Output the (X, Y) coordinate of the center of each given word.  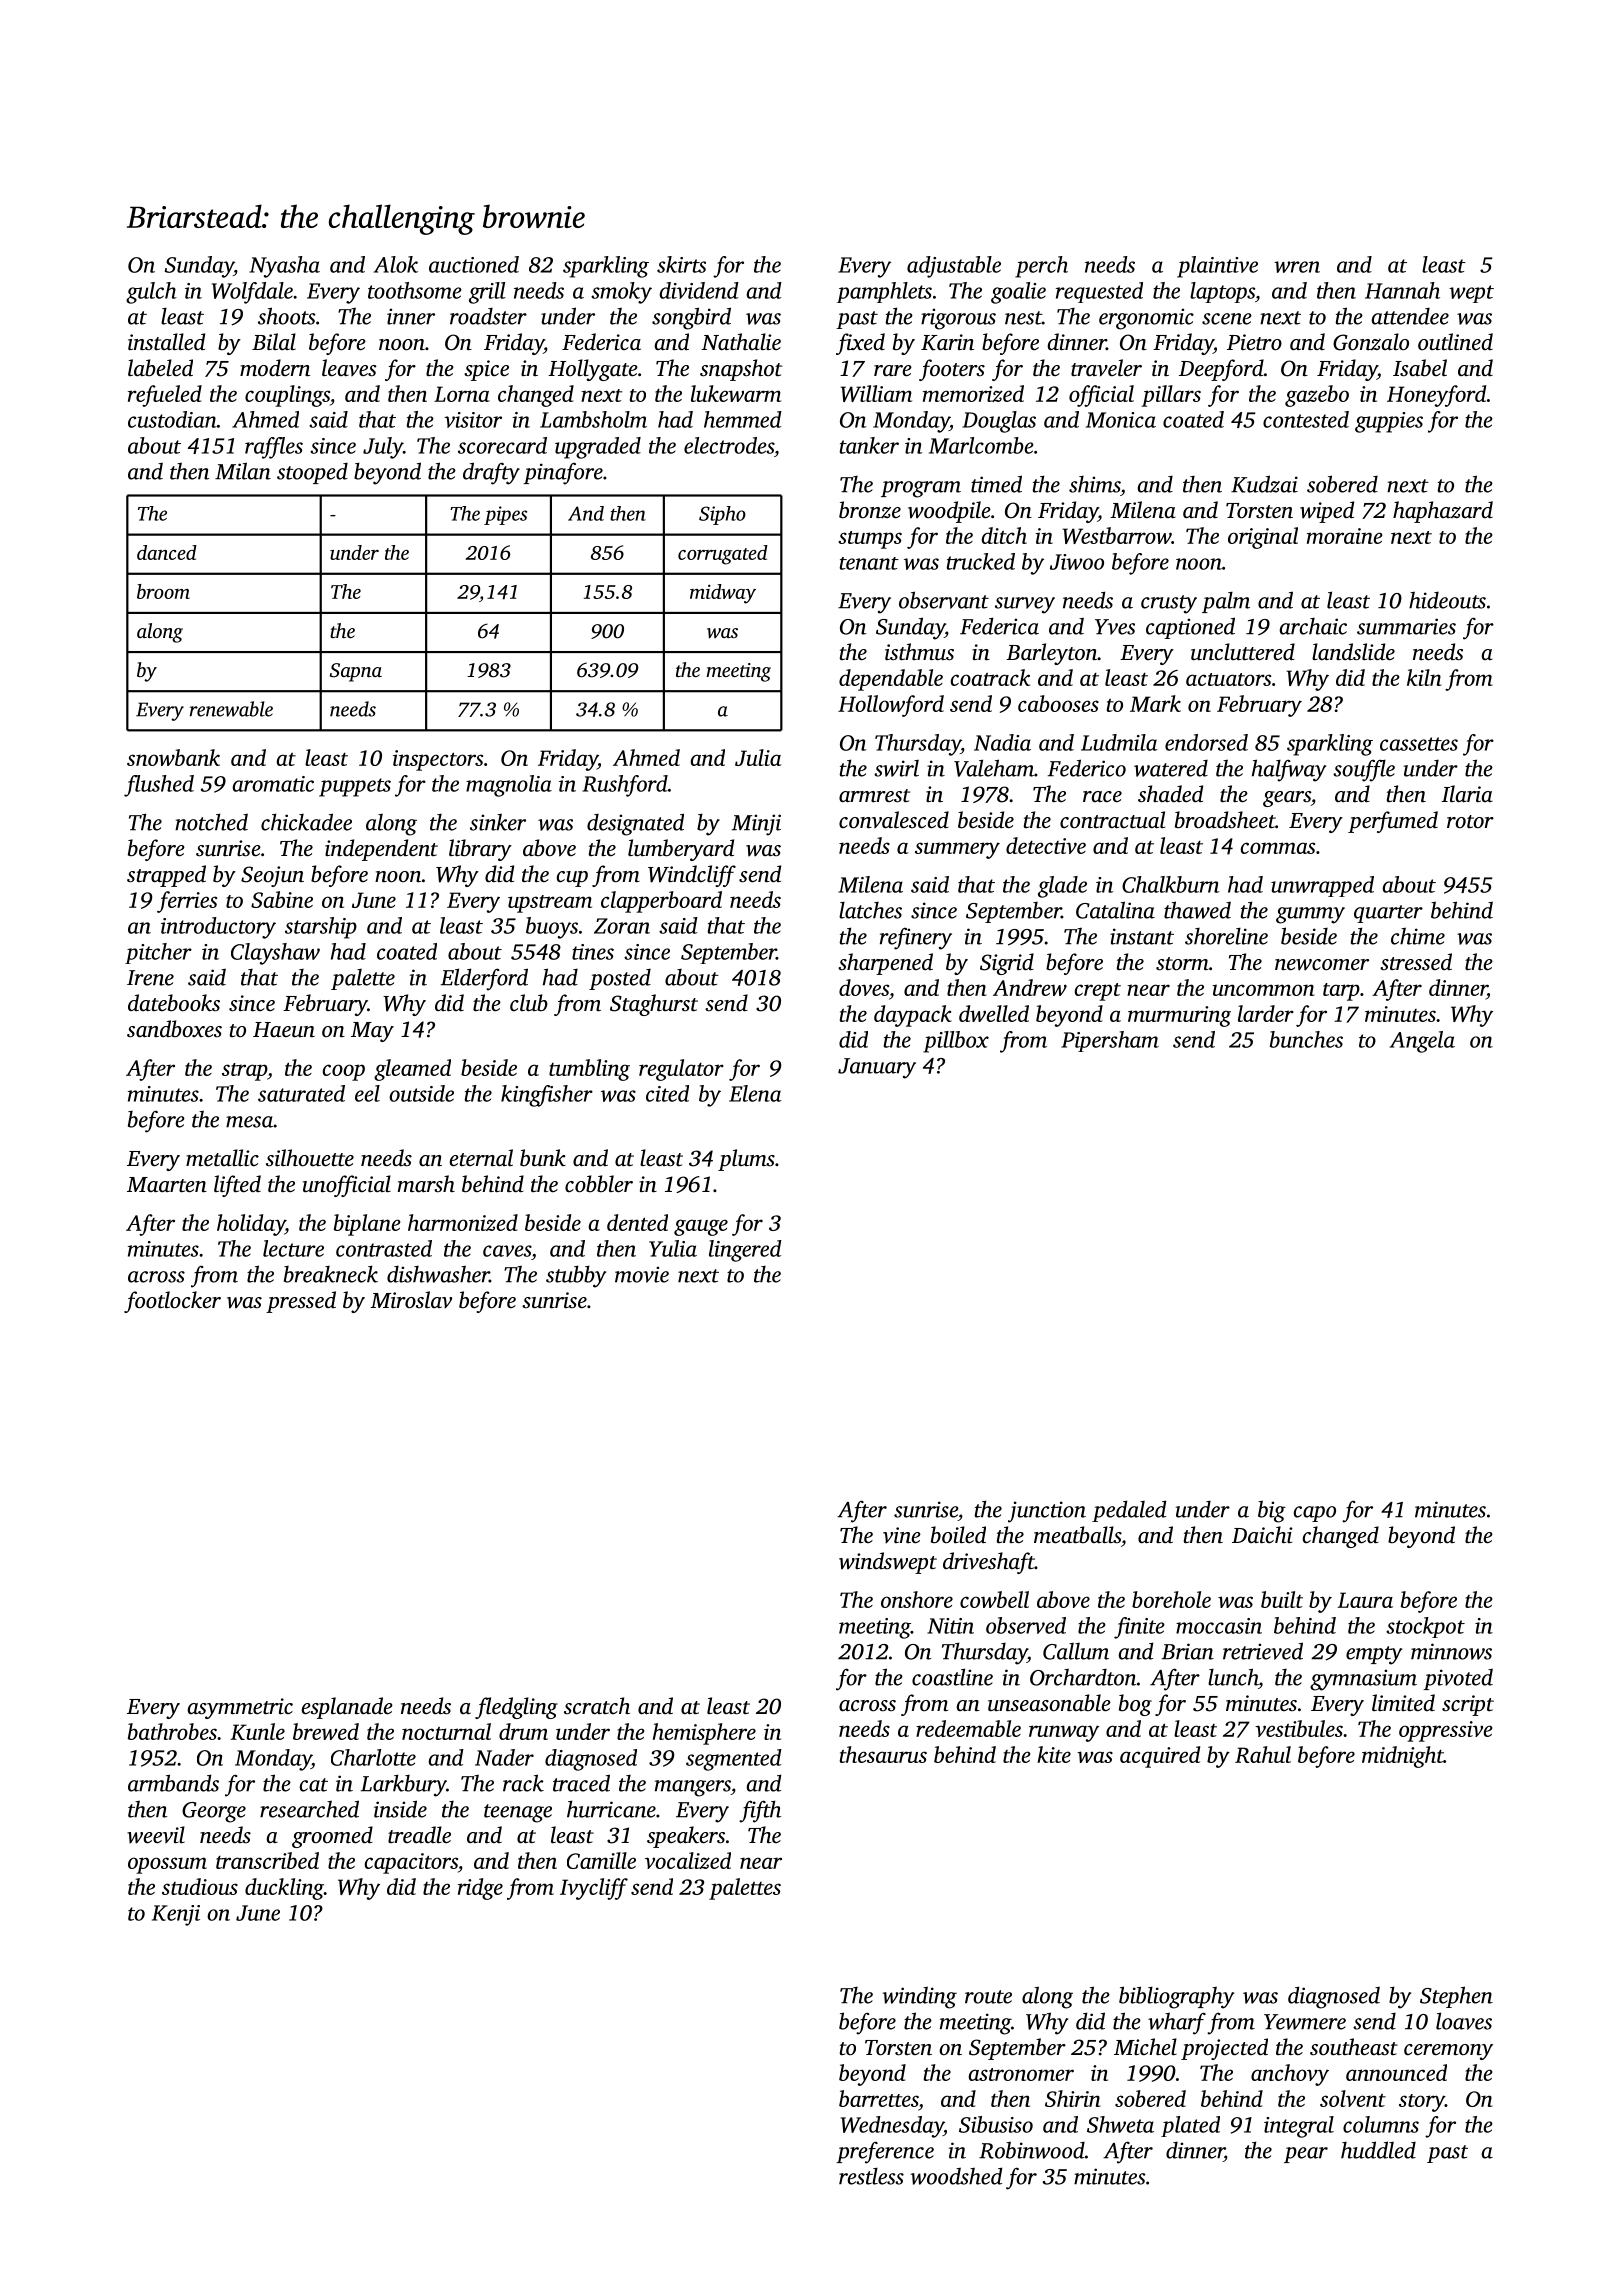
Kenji (176, 1915)
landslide (1353, 652)
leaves (349, 368)
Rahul (1263, 1754)
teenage (518, 1813)
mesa (249, 1122)
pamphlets (884, 292)
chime (1418, 936)
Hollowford (891, 706)
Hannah (1402, 290)
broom (163, 591)
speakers (686, 1837)
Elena (755, 1093)
